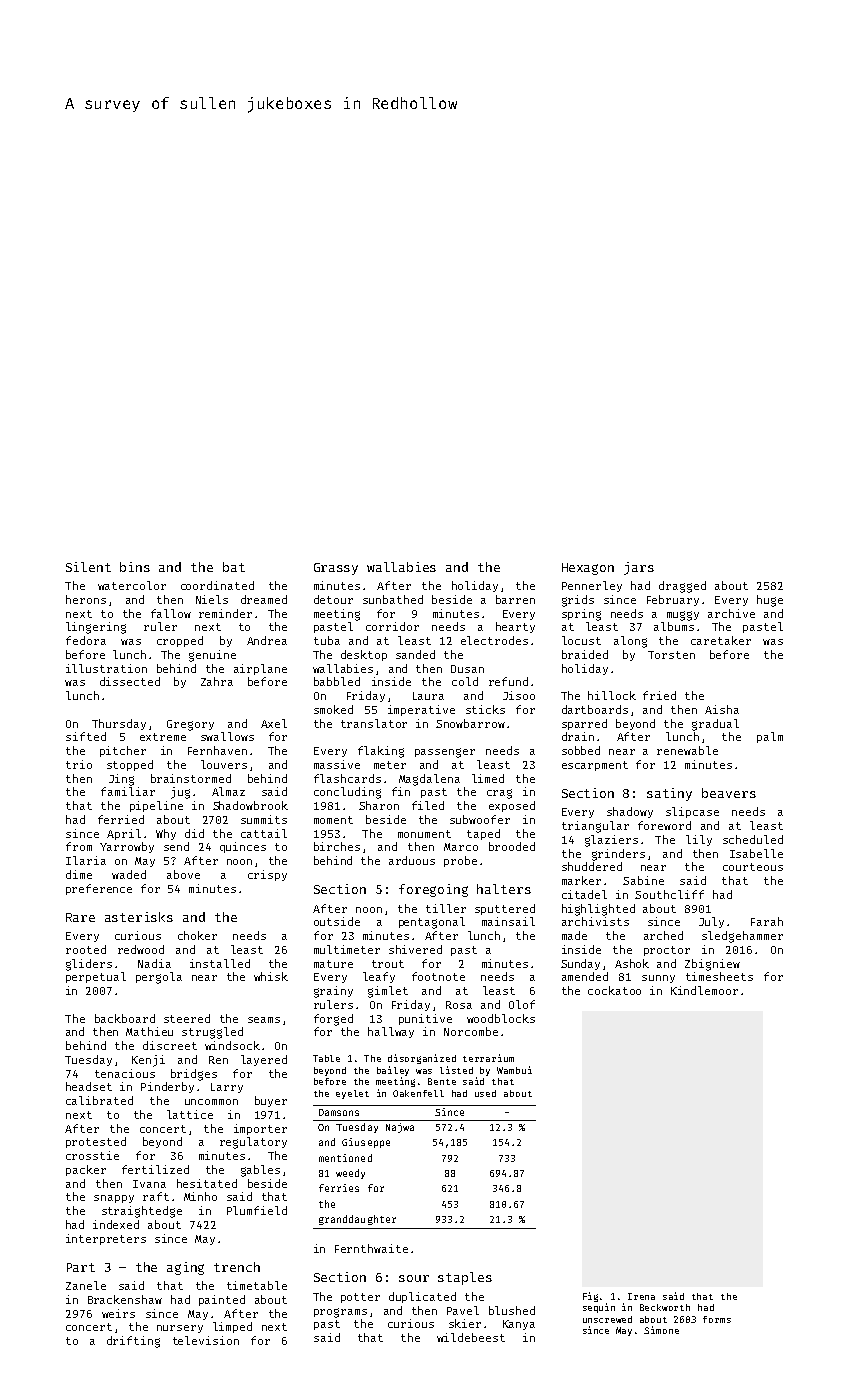 This screenshot has width=849, height=1400. I want to click on spring, so click(581, 615).
